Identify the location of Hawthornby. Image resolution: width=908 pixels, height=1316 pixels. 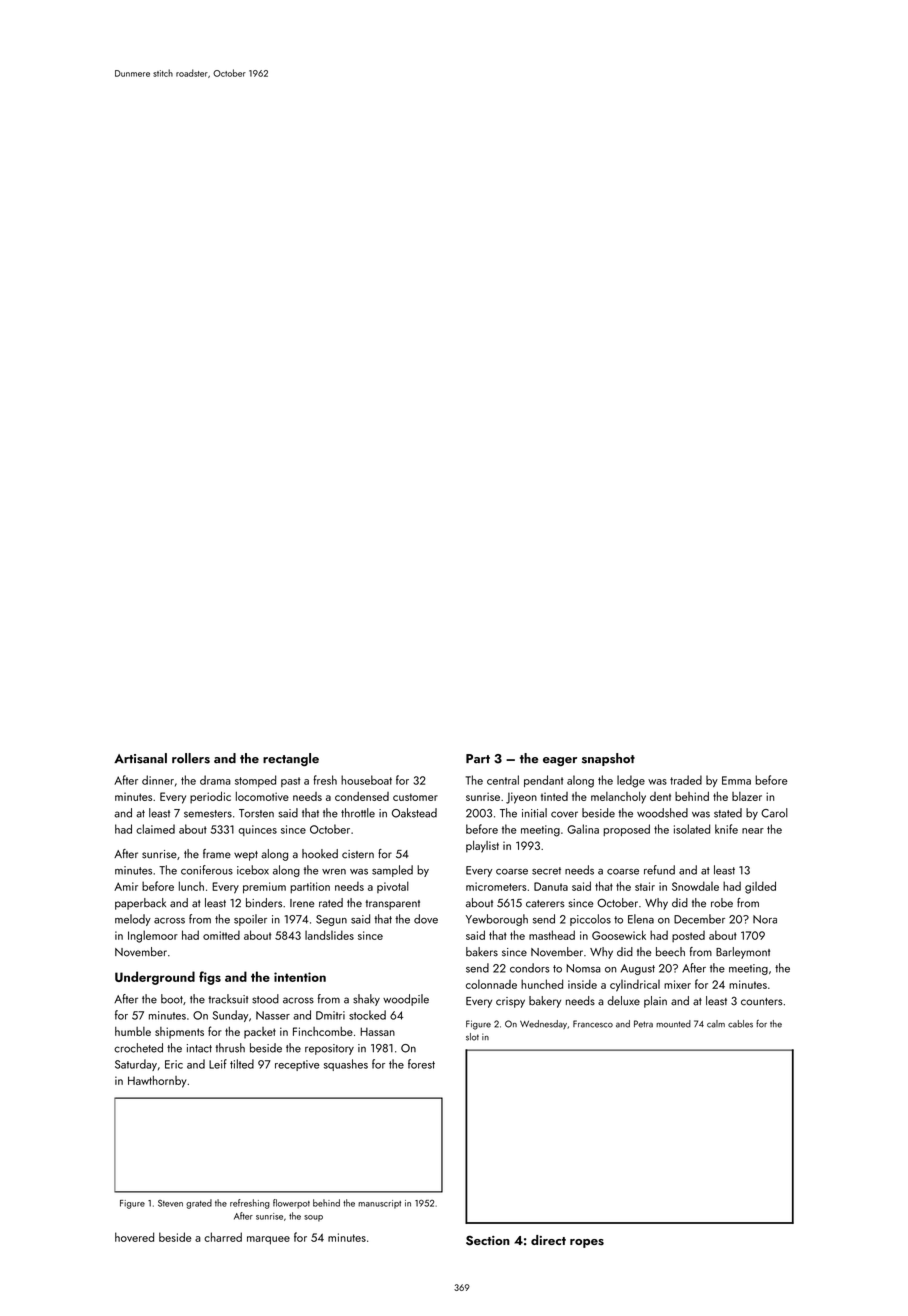
(157, 1082).
